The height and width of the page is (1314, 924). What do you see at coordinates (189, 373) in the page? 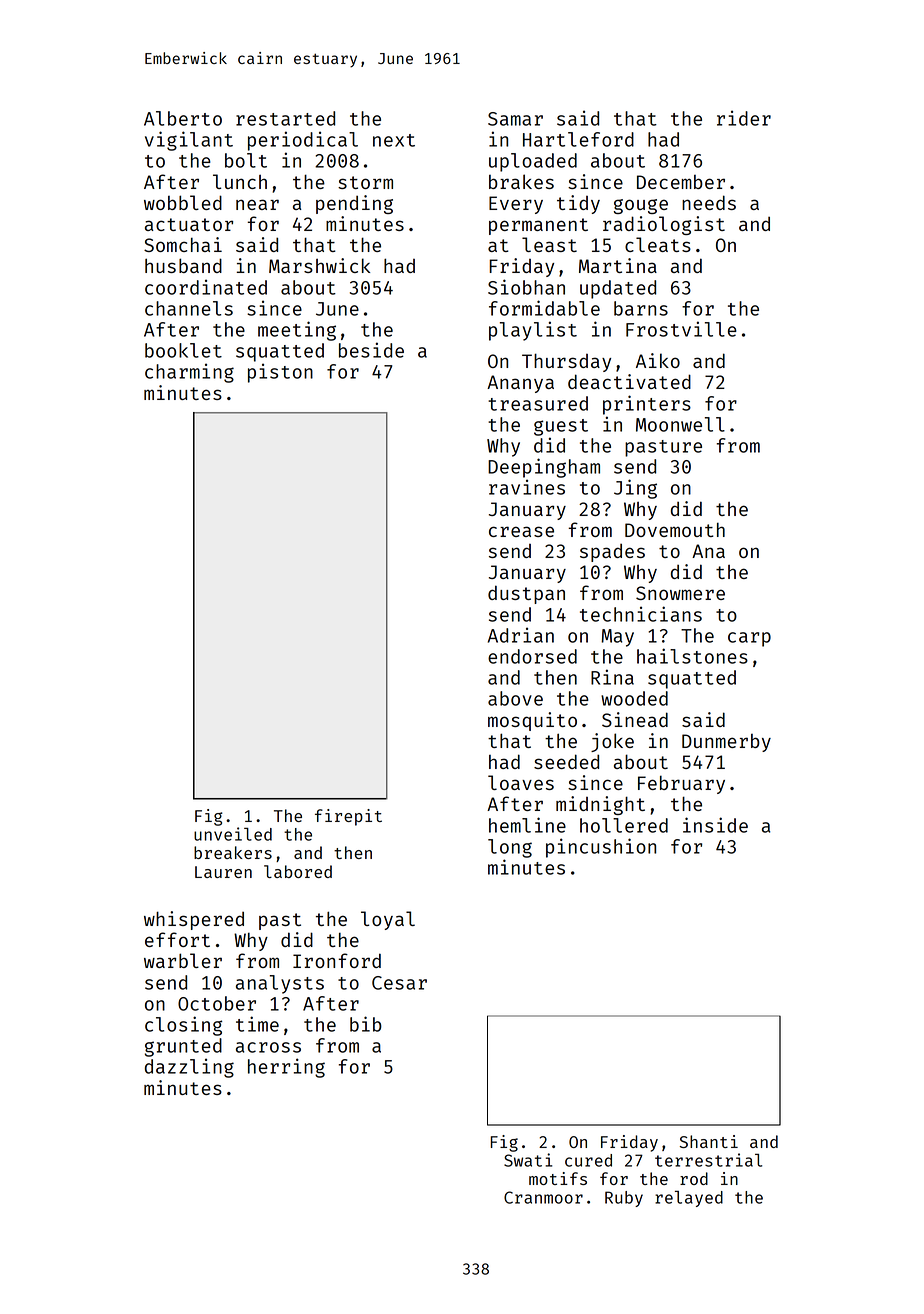
I see `charming` at bounding box center [189, 373].
